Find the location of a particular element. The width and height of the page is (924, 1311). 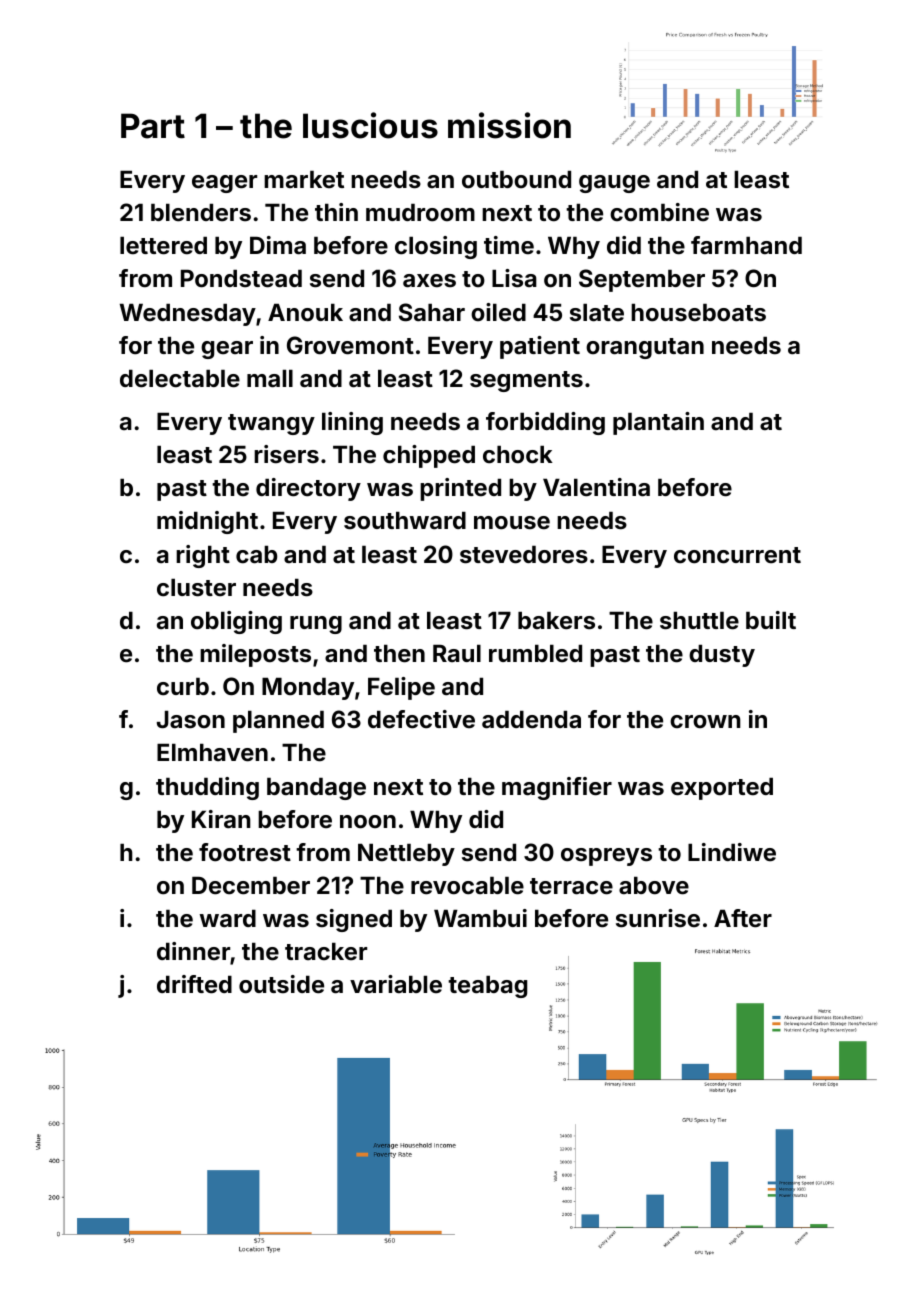

mouse is located at coordinates (512, 523).
